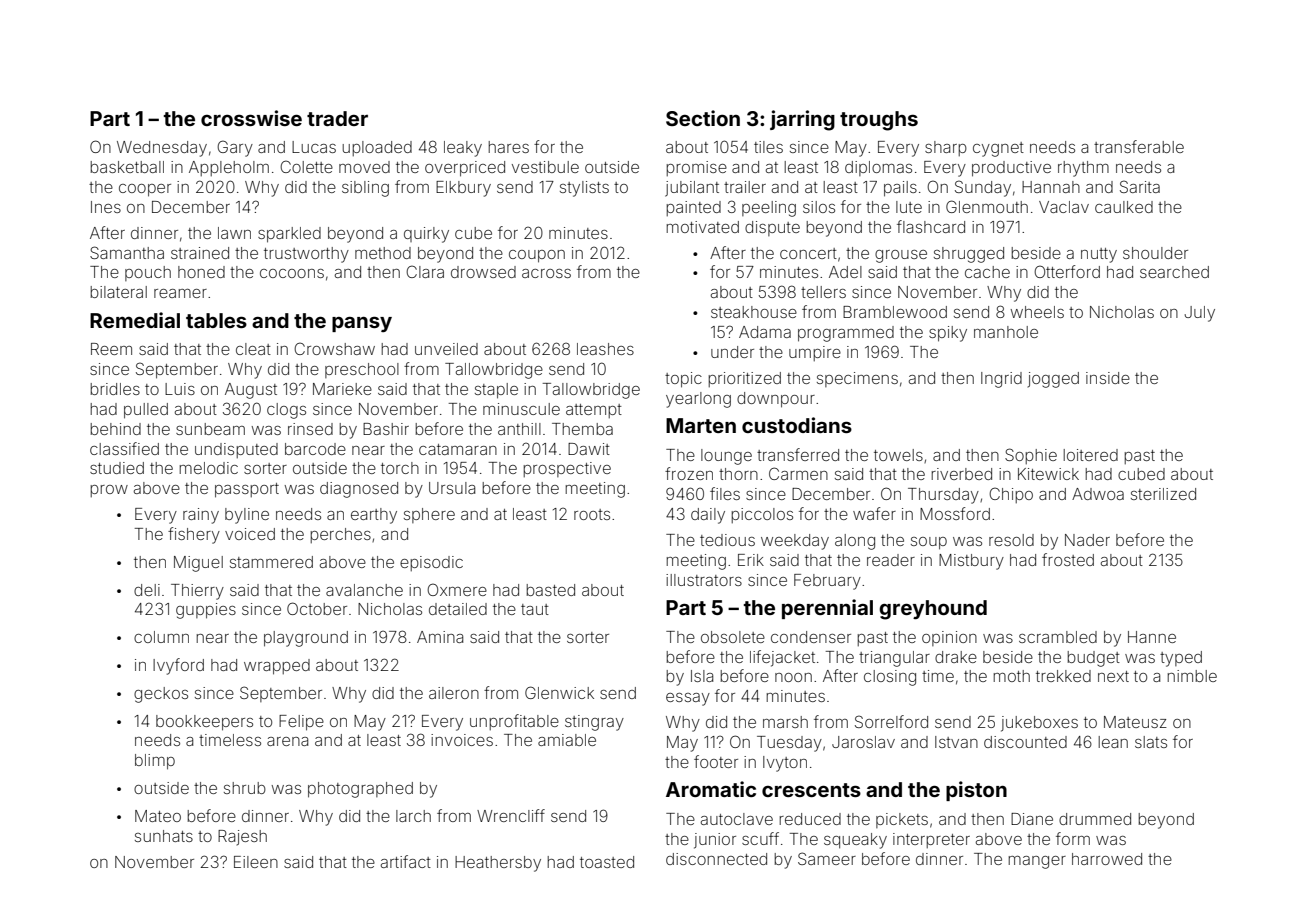  Describe the element at coordinates (607, 862) in the screenshot. I see `toasted` at that location.
